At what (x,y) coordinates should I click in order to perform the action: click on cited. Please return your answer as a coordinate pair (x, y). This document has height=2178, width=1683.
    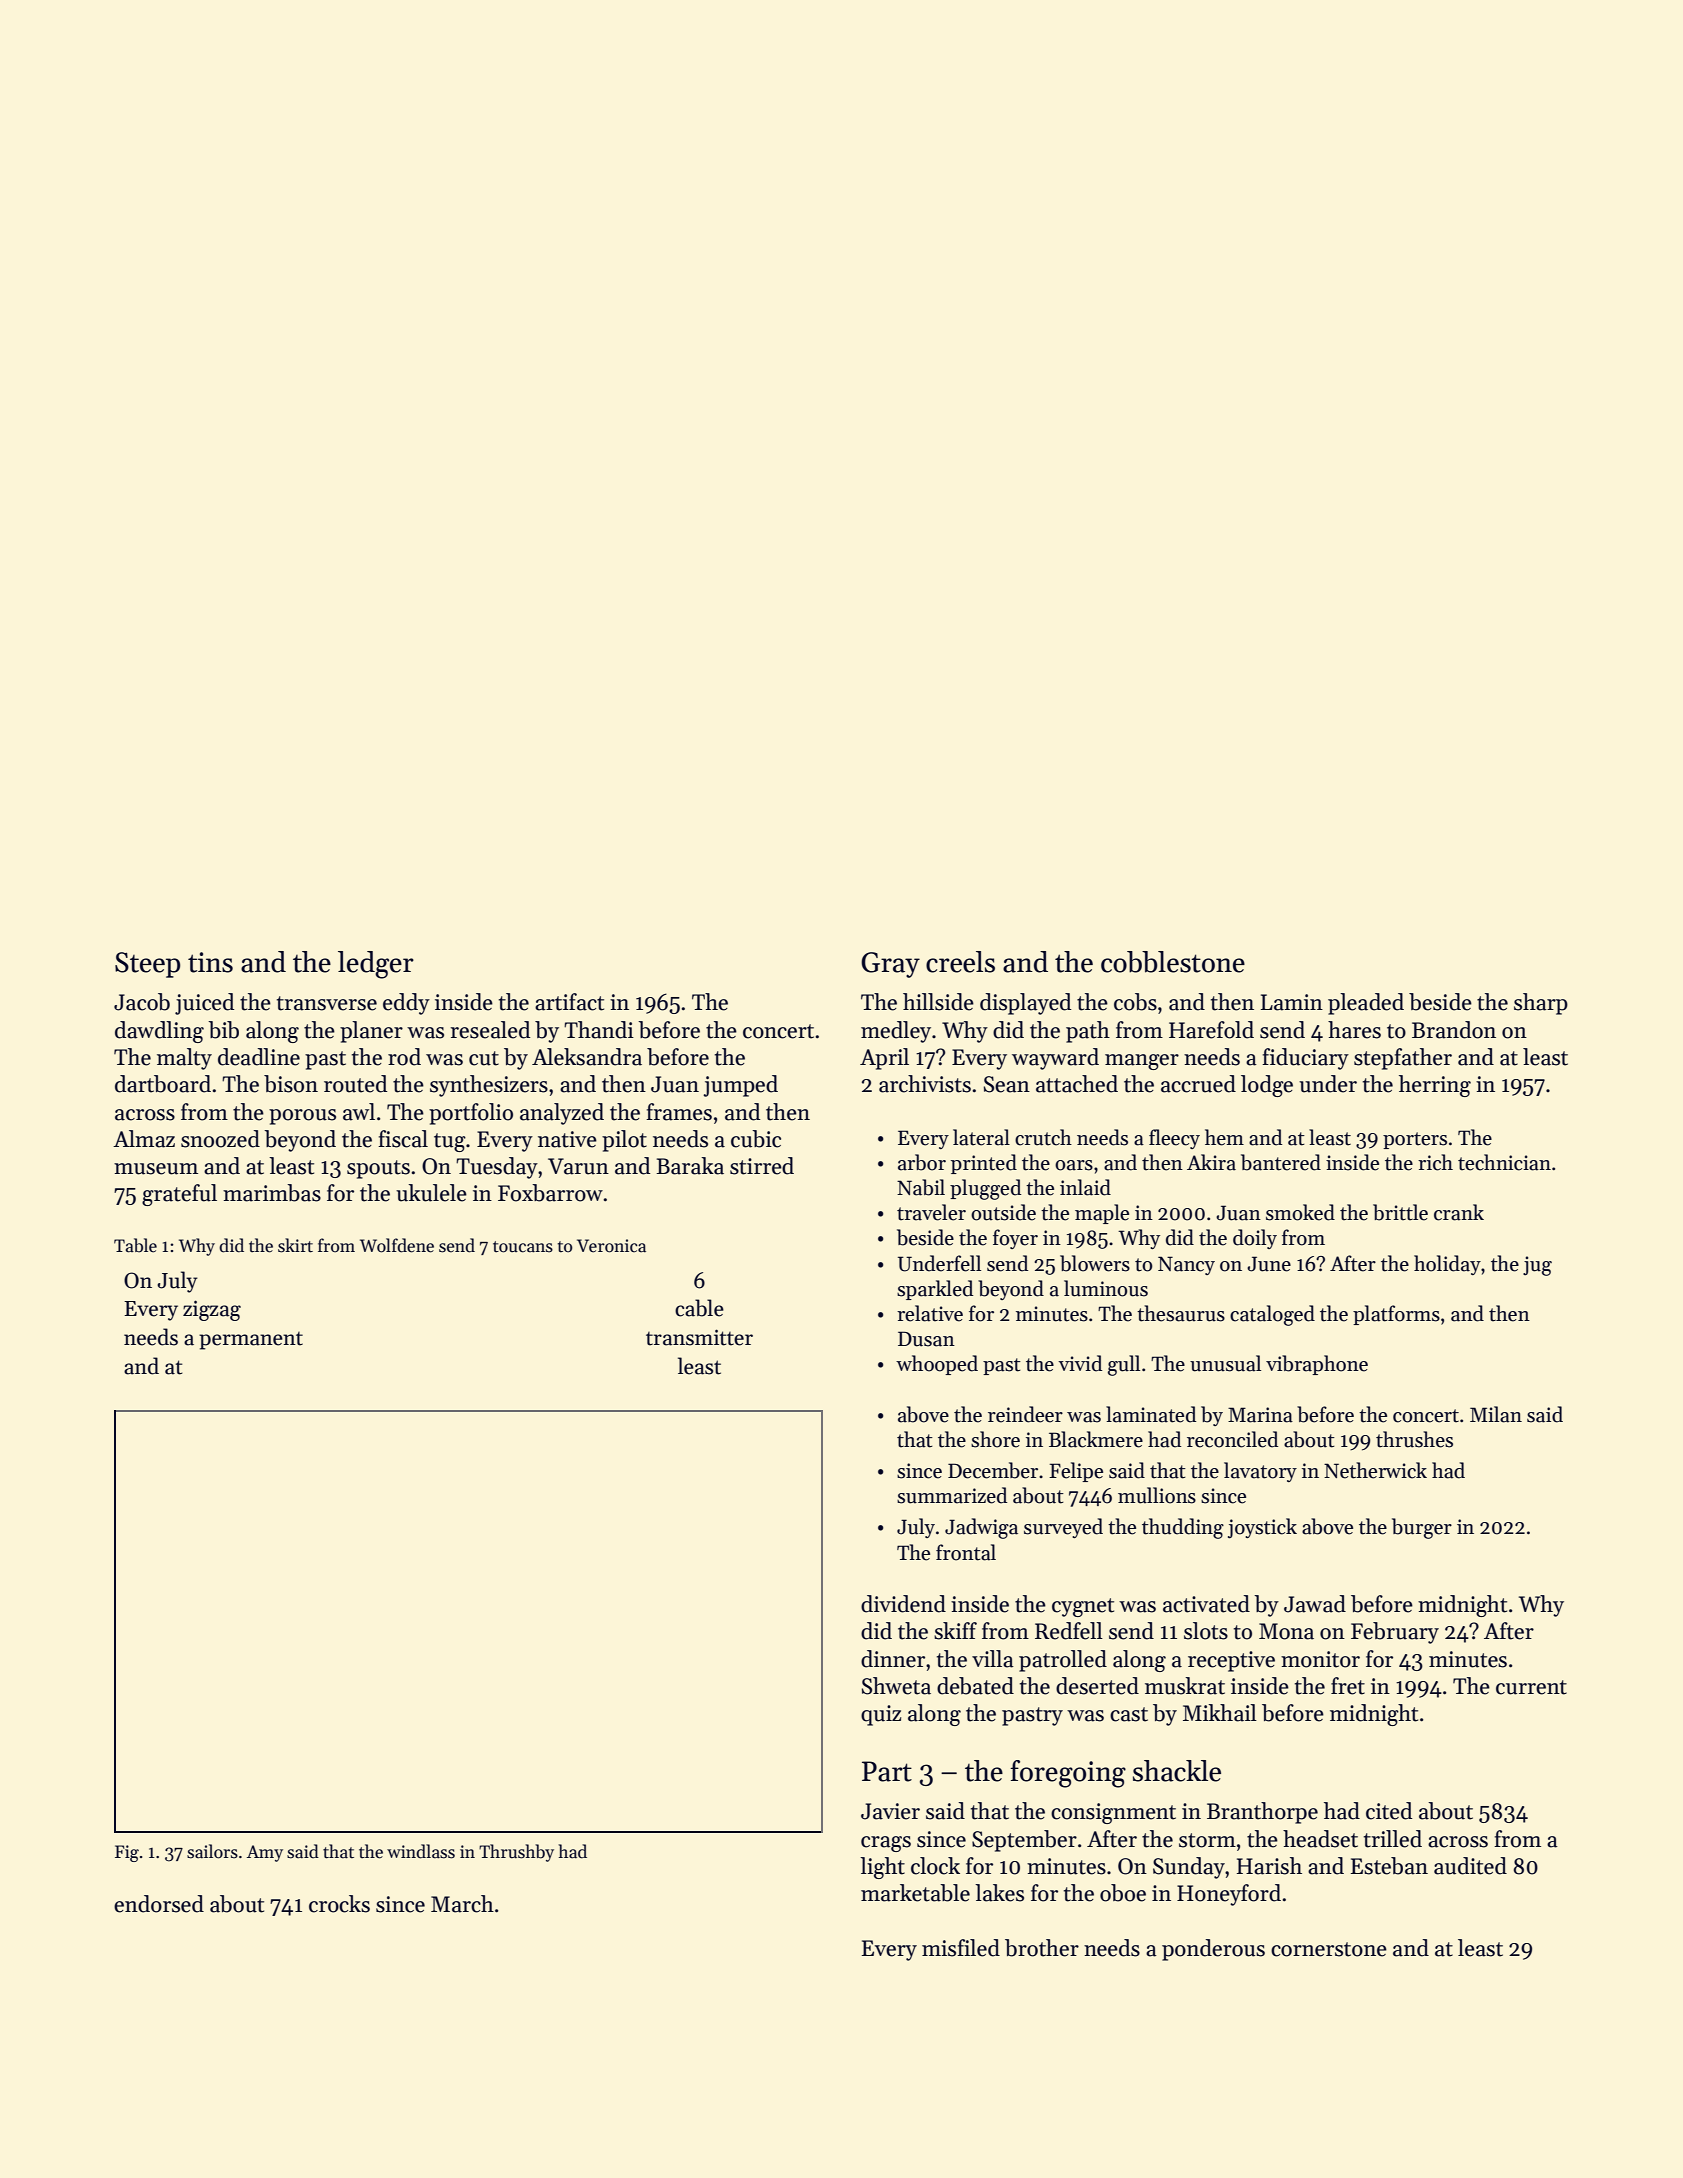
    Looking at the image, I should click on (1389, 1811).
